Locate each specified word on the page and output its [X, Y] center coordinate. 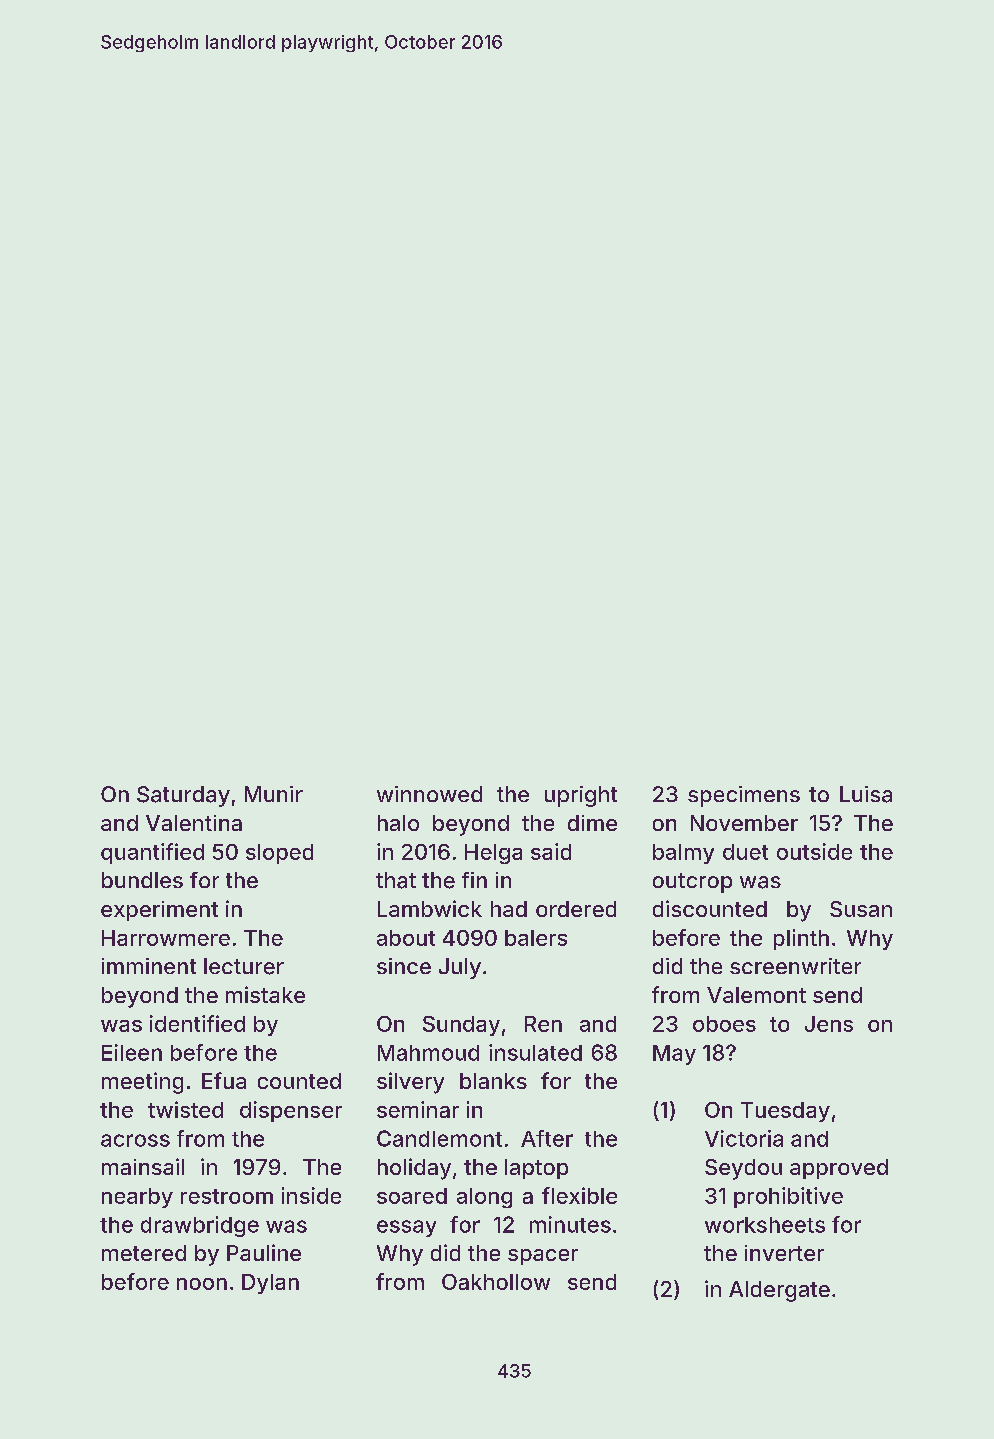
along [484, 1198]
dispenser [291, 1111]
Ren [543, 1024]
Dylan [270, 1284]
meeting [142, 1083]
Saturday [183, 796]
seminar [418, 1109]
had [509, 909]
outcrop [692, 883]
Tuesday [785, 1112]
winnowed [429, 794]
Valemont [756, 995]
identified [197, 1023]
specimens [744, 796]
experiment [159, 911]
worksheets [765, 1225]
